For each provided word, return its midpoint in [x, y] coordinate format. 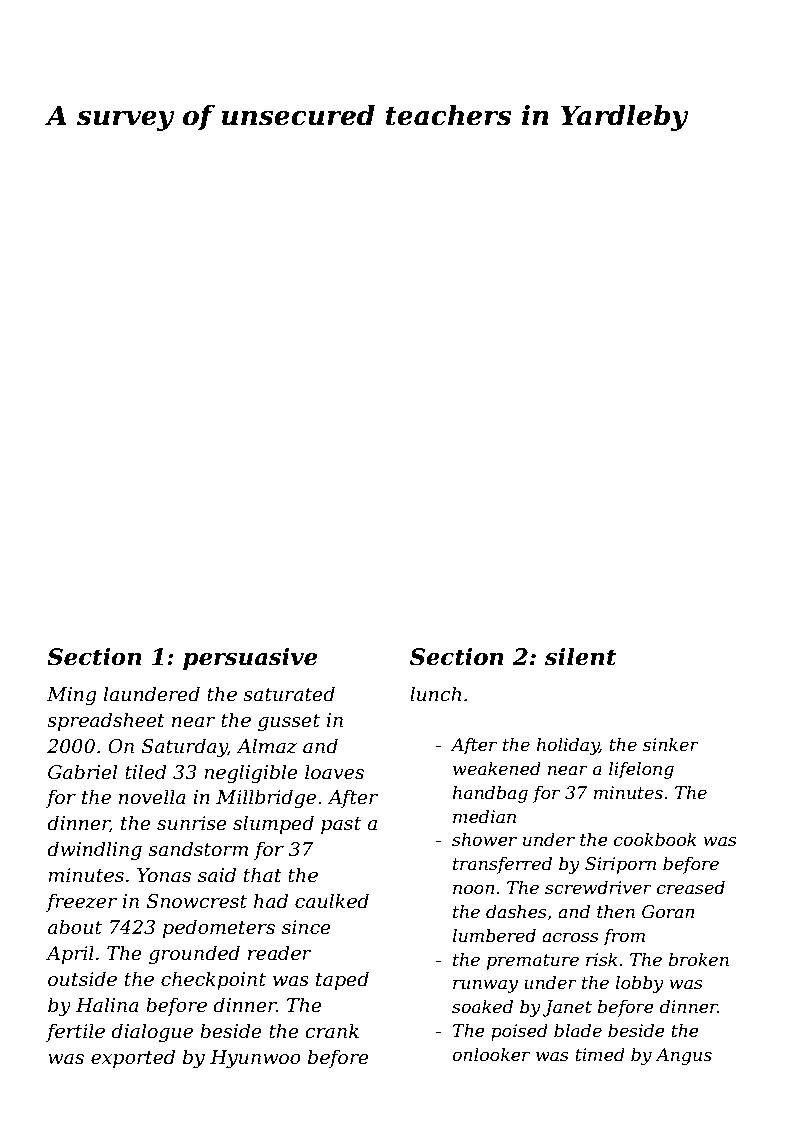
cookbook [655, 839]
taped [342, 980]
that [263, 875]
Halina [107, 1005]
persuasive [250, 659]
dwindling [94, 850]
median [484, 816]
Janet [567, 1008]
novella [152, 797]
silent [580, 656]
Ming [72, 696]
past [341, 825]
